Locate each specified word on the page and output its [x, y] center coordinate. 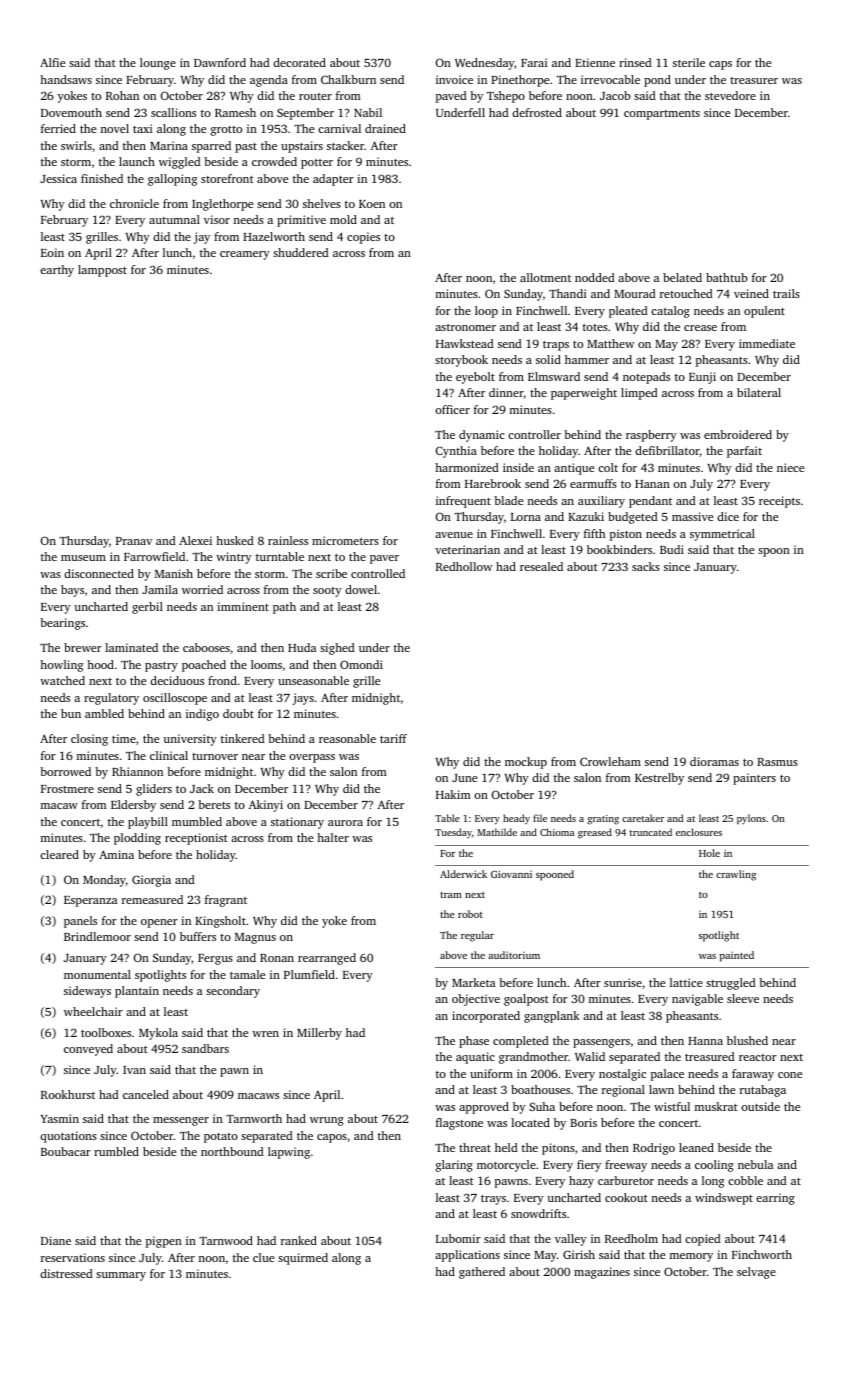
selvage [756, 1273]
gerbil [147, 608]
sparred [211, 147]
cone [790, 1075]
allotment [545, 277]
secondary [233, 992]
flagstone [459, 1124]
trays [493, 1200]
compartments [662, 115]
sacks [646, 566]
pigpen [164, 1242]
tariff [393, 738]
